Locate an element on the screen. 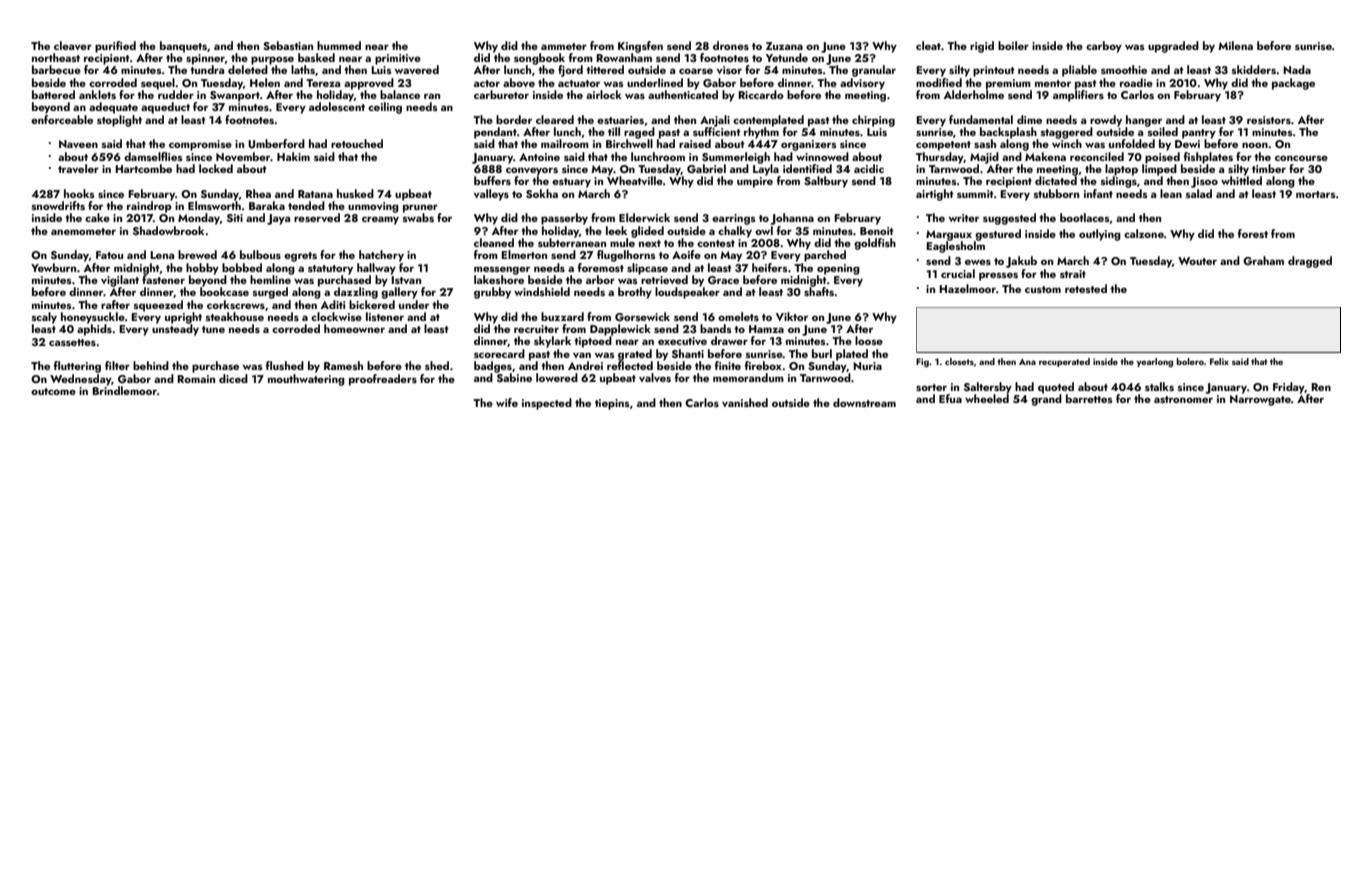 The width and height of the screenshot is (1372, 887). Brindlemoor is located at coordinates (124, 390).
